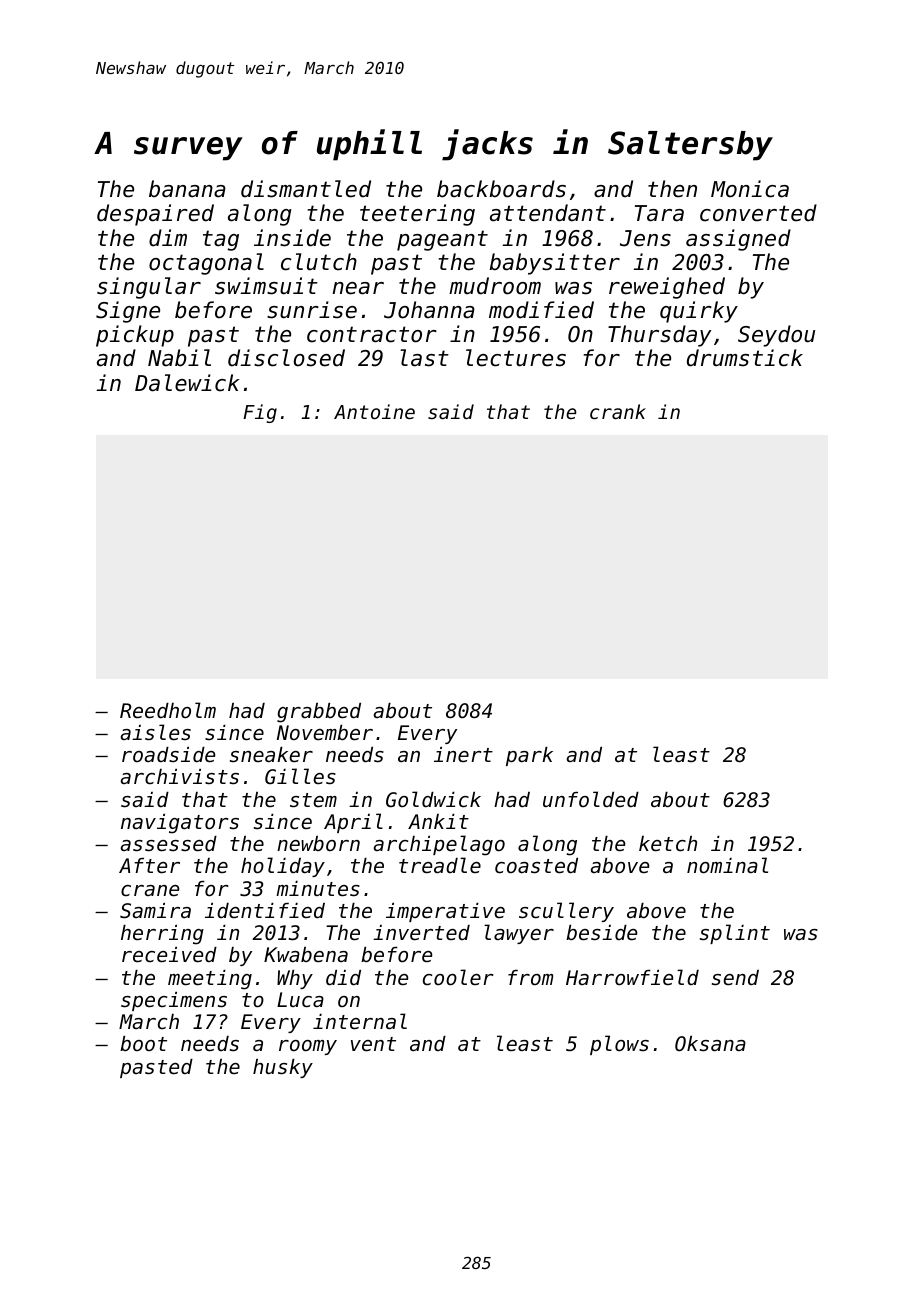 This page has width=924, height=1314. What do you see at coordinates (313, 800) in the page?
I see `stem` at bounding box center [313, 800].
